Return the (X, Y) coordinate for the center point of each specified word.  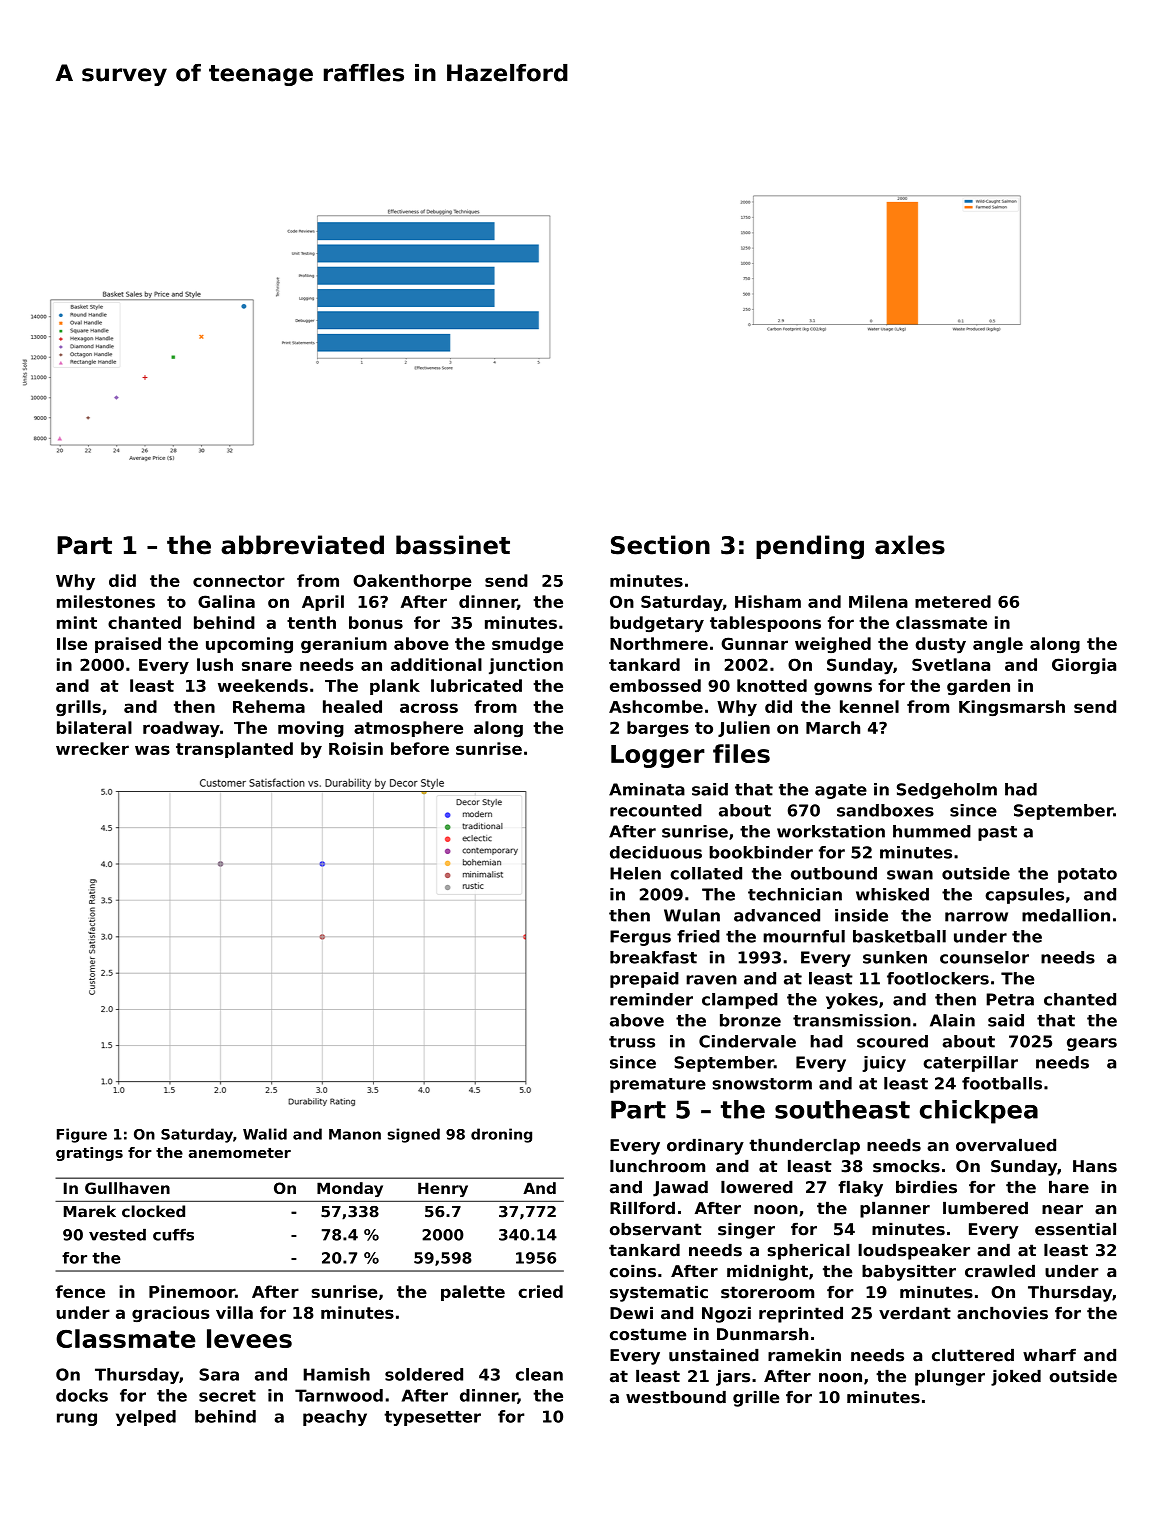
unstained (714, 1355)
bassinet (453, 545)
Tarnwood (339, 1395)
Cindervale (747, 1041)
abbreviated (302, 545)
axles (910, 545)
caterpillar (970, 1064)
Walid (265, 1134)
